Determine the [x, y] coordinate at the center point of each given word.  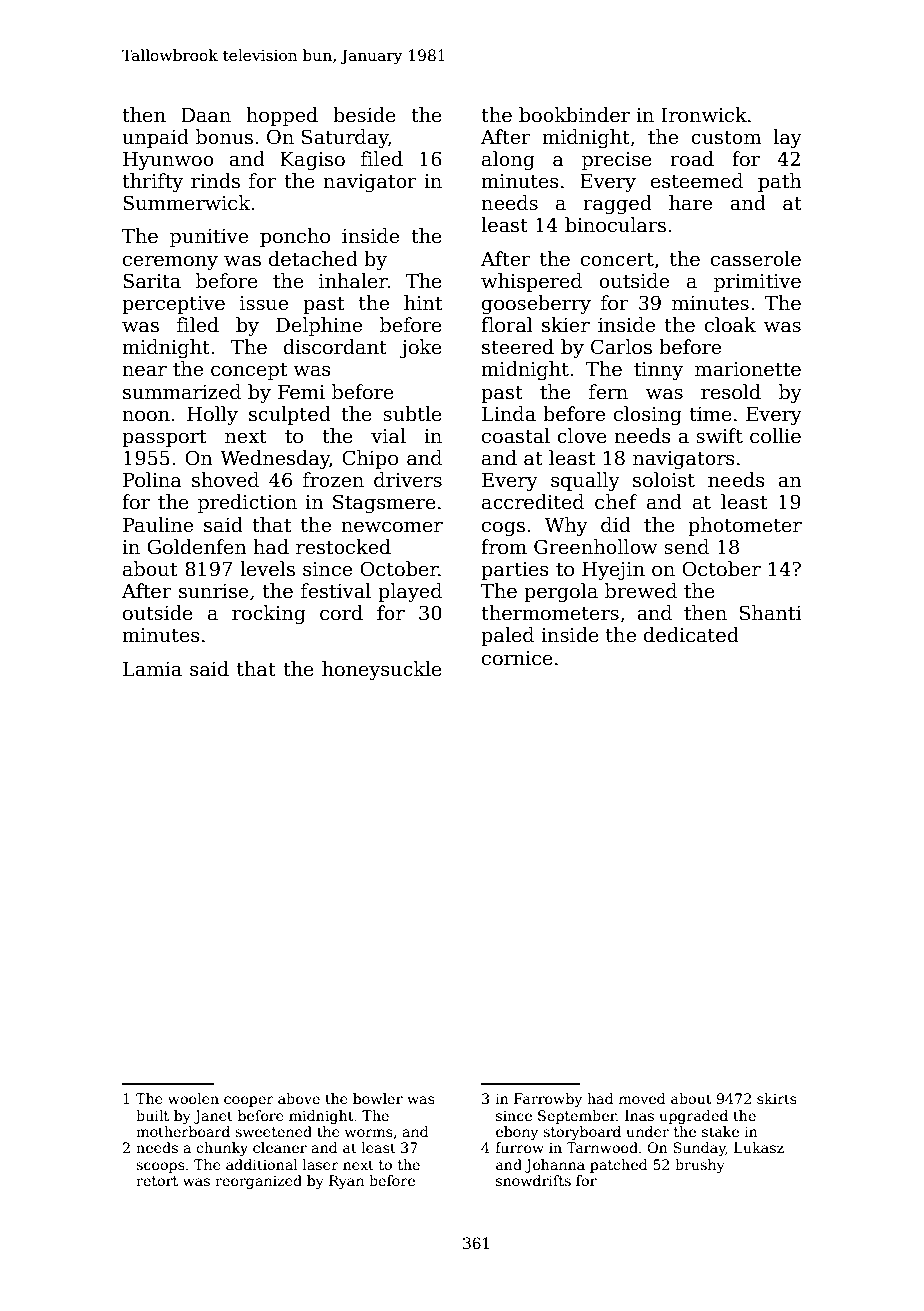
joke [421, 348]
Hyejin [613, 571]
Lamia [152, 669]
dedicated [691, 635]
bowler [378, 1098]
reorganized [258, 1182]
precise [617, 161]
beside [364, 115]
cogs [503, 529]
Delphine [319, 326]
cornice [517, 658]
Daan [206, 115]
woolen [193, 1098]
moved [642, 1098]
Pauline [158, 525]
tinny [658, 371]
